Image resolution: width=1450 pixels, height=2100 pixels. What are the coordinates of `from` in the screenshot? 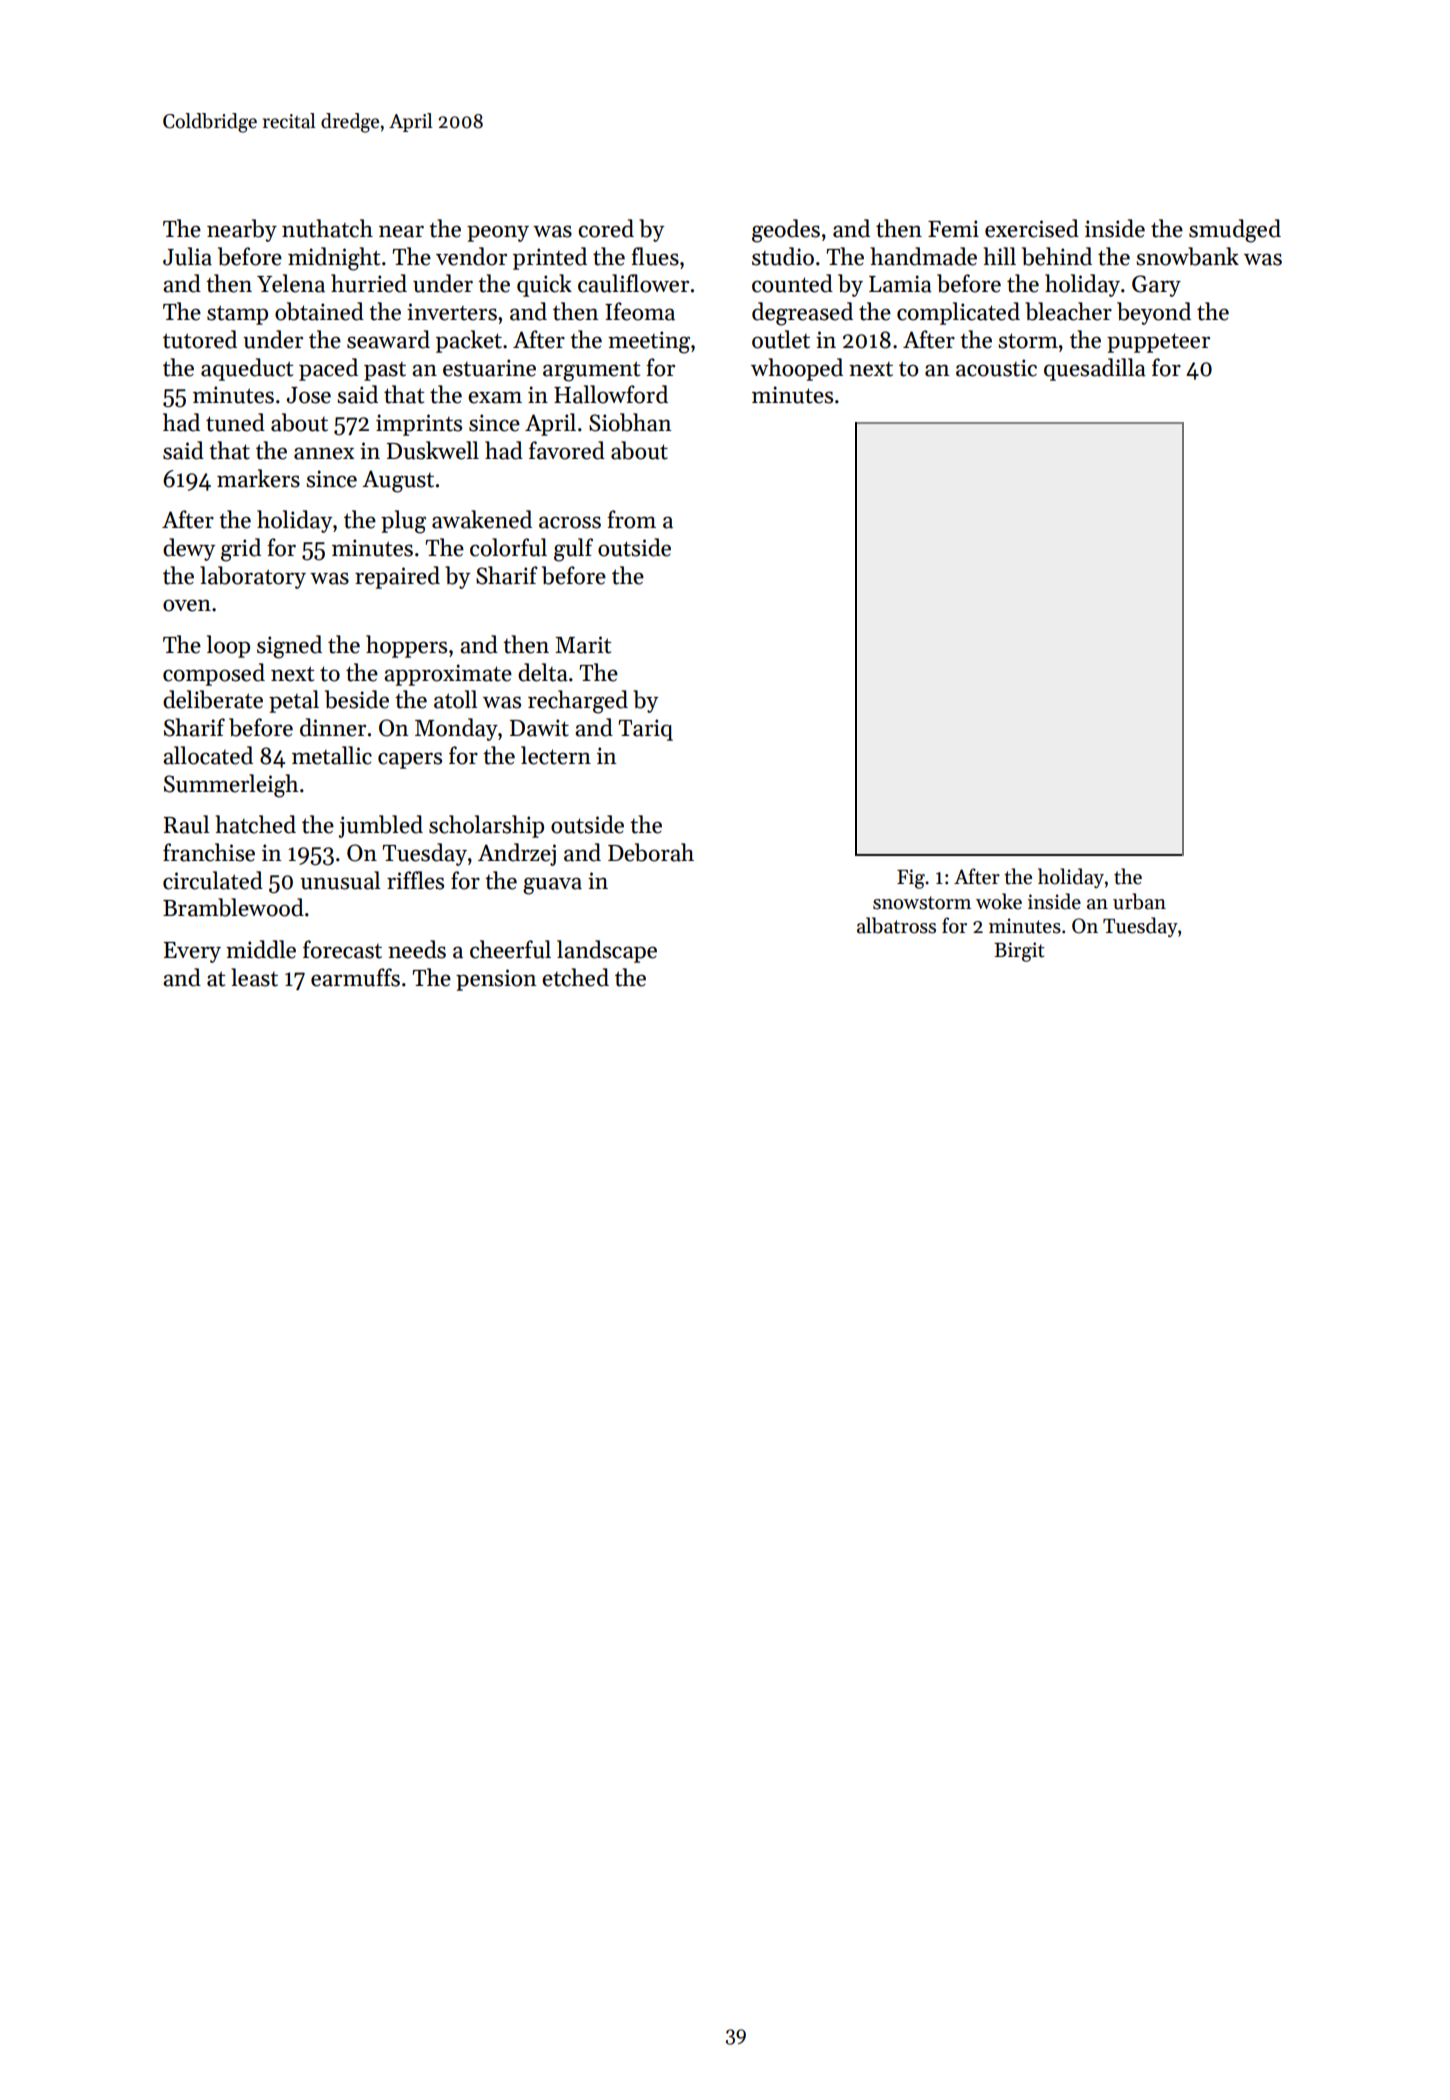 It's located at (631, 519).
